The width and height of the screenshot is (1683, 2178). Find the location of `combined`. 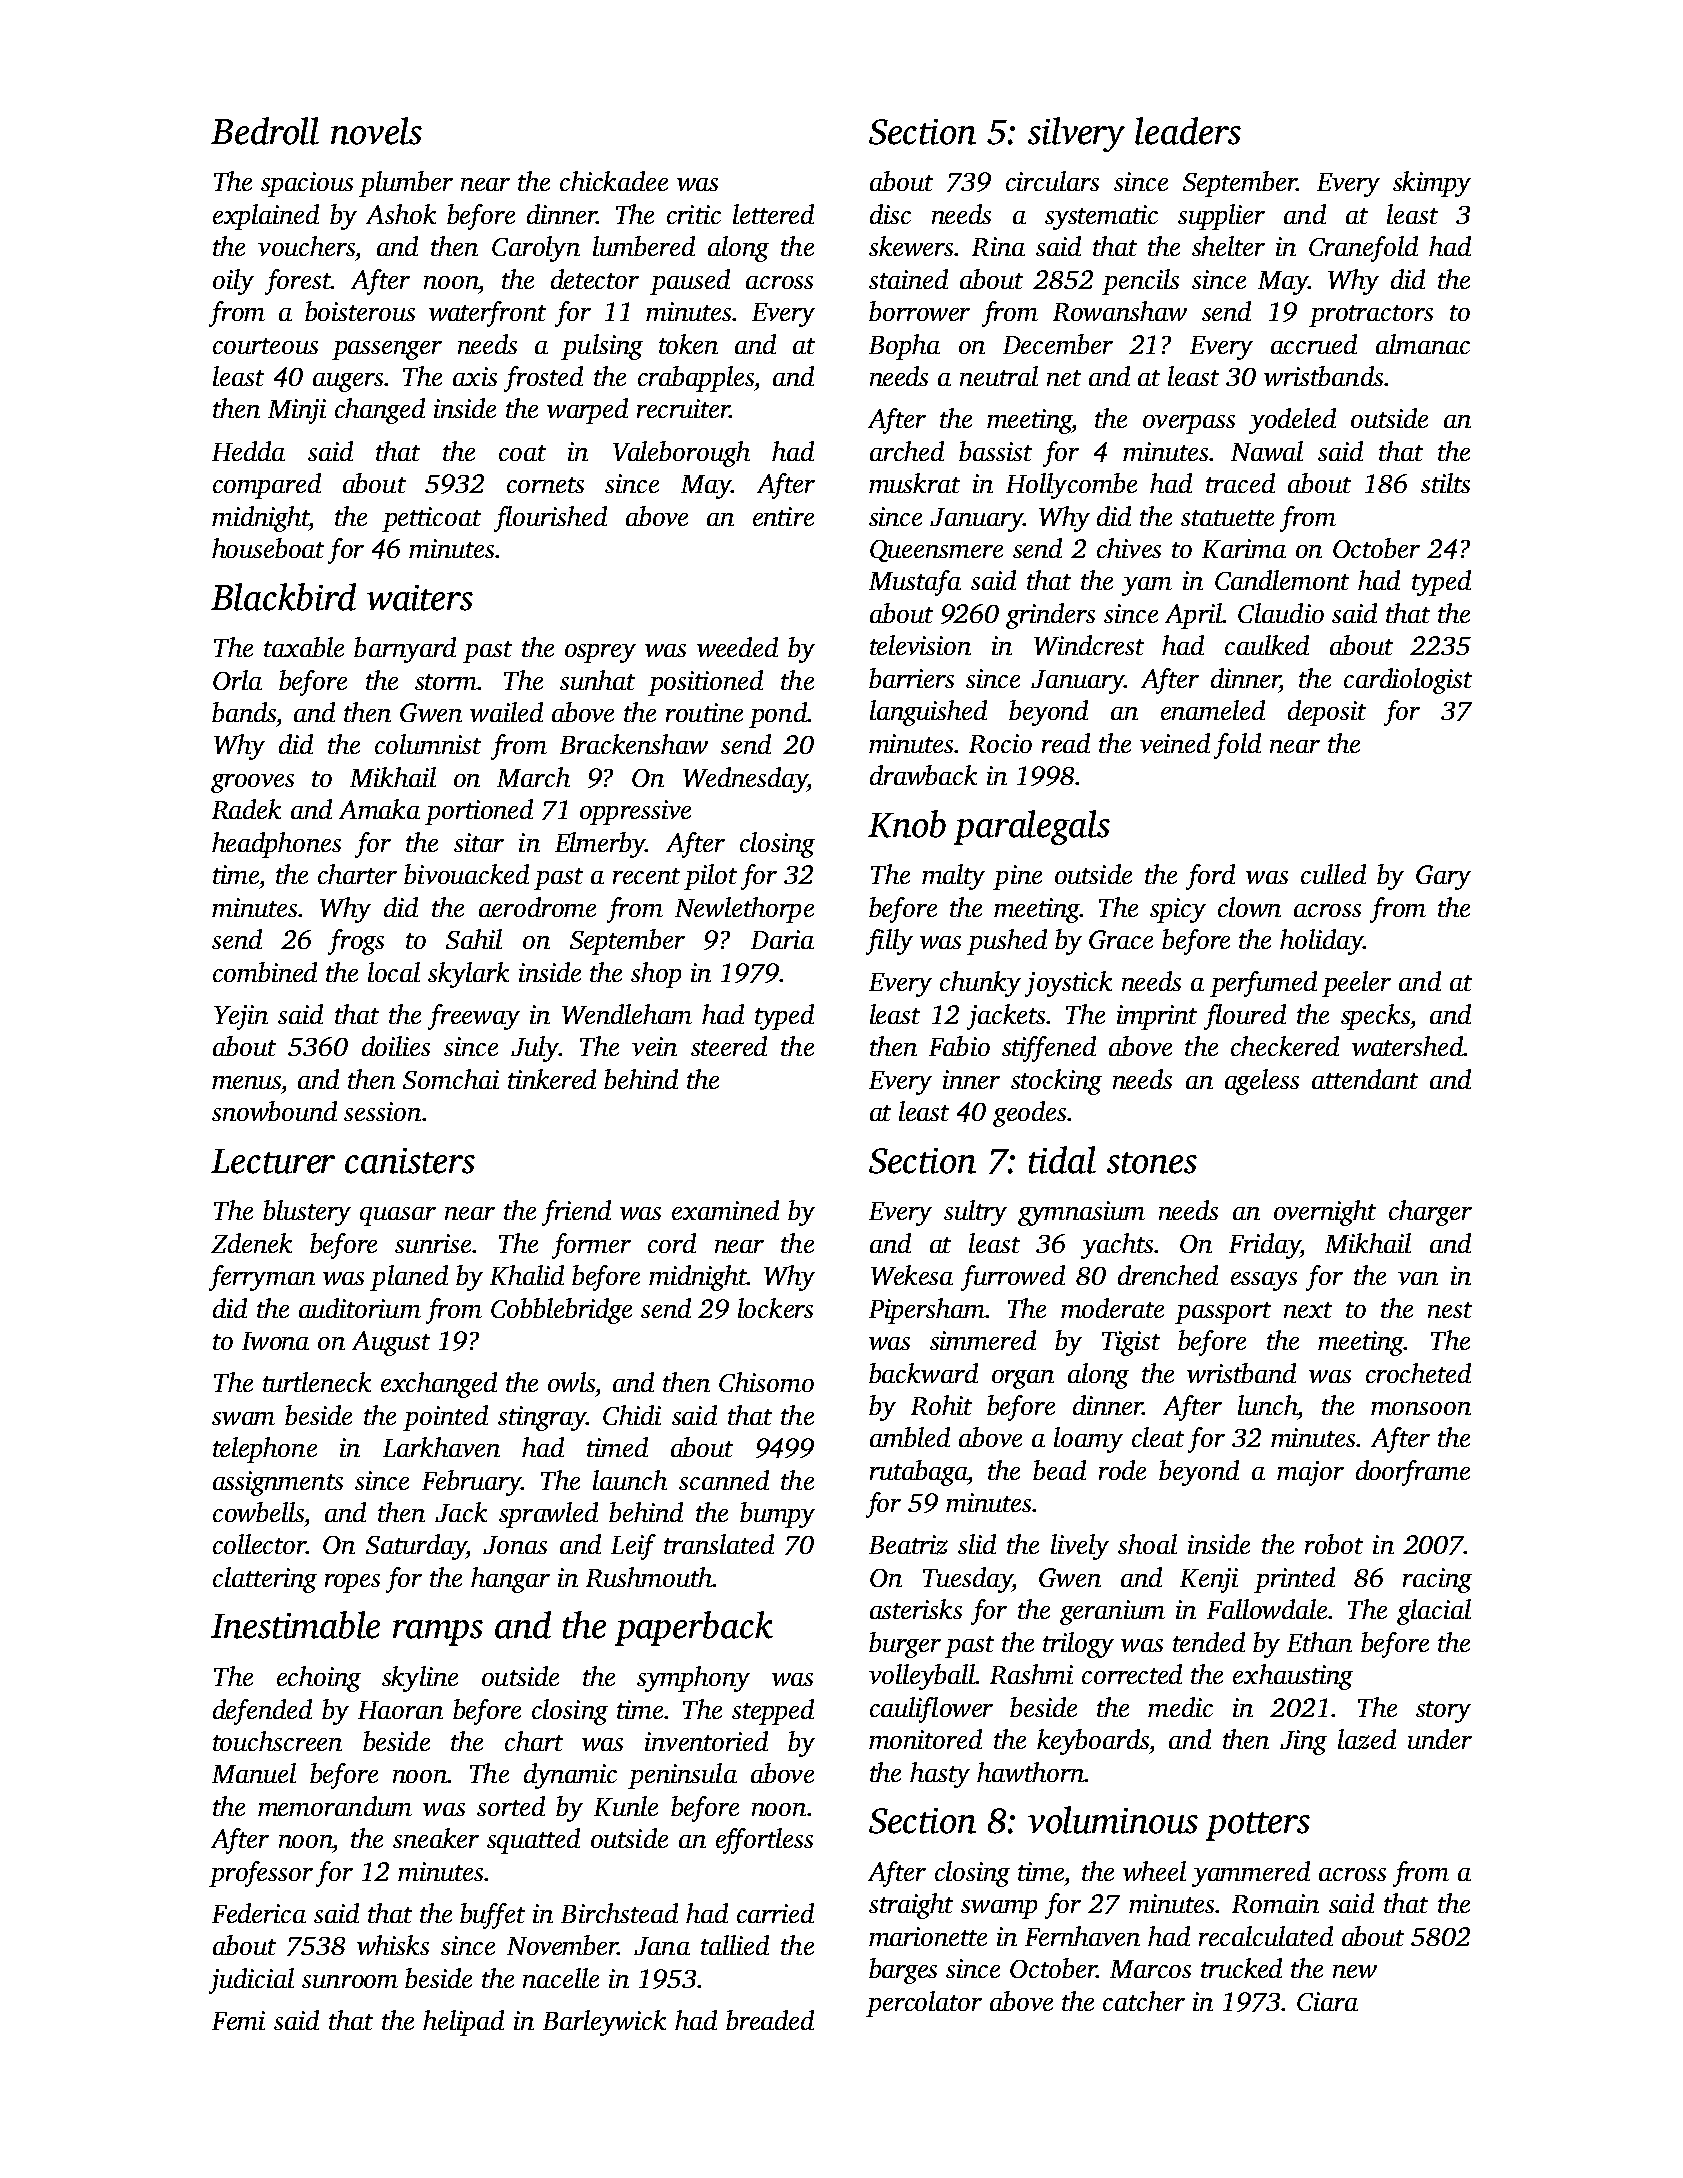

combined is located at coordinates (265, 972).
